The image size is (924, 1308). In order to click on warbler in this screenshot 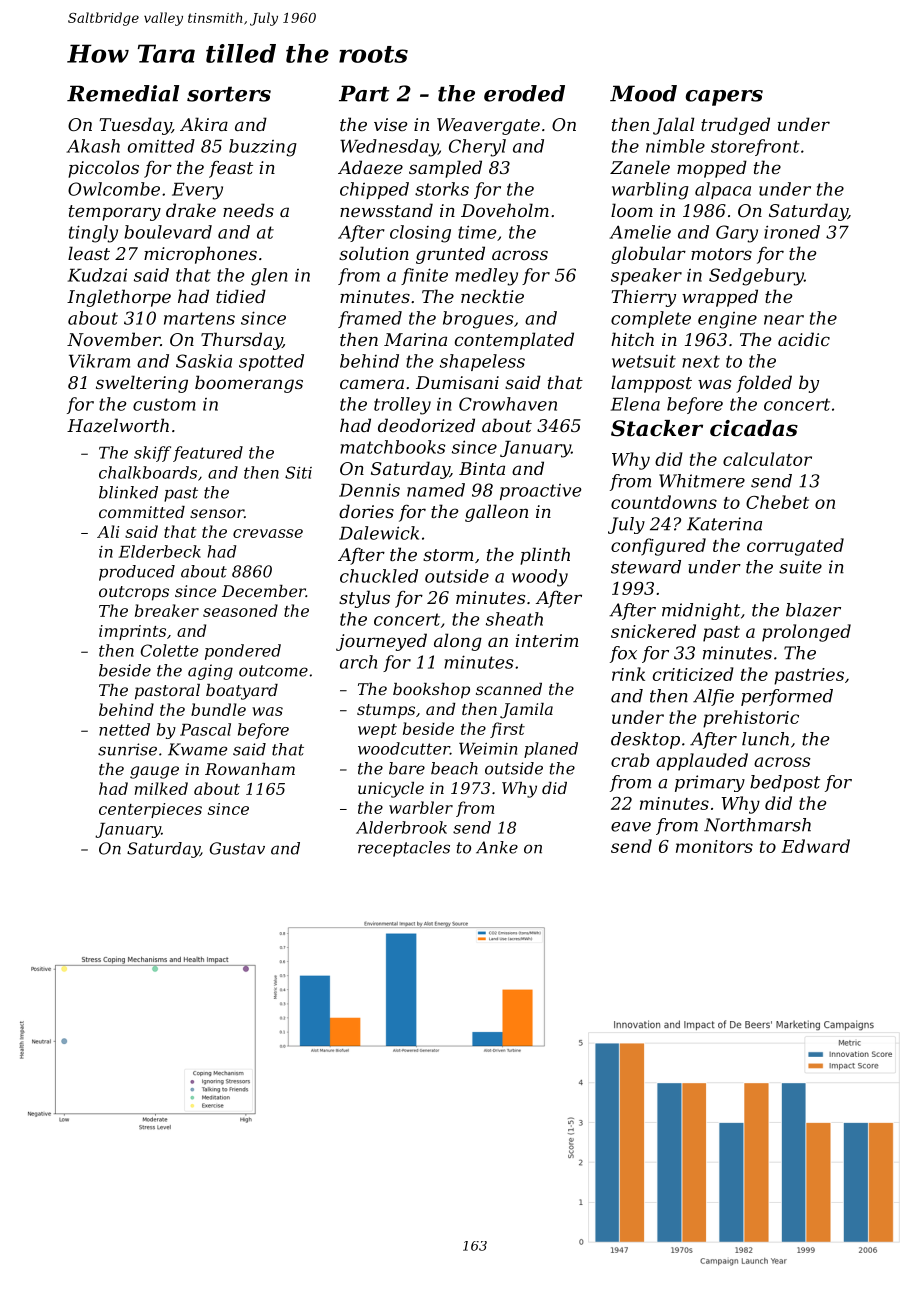, I will do `click(421, 807)`.
